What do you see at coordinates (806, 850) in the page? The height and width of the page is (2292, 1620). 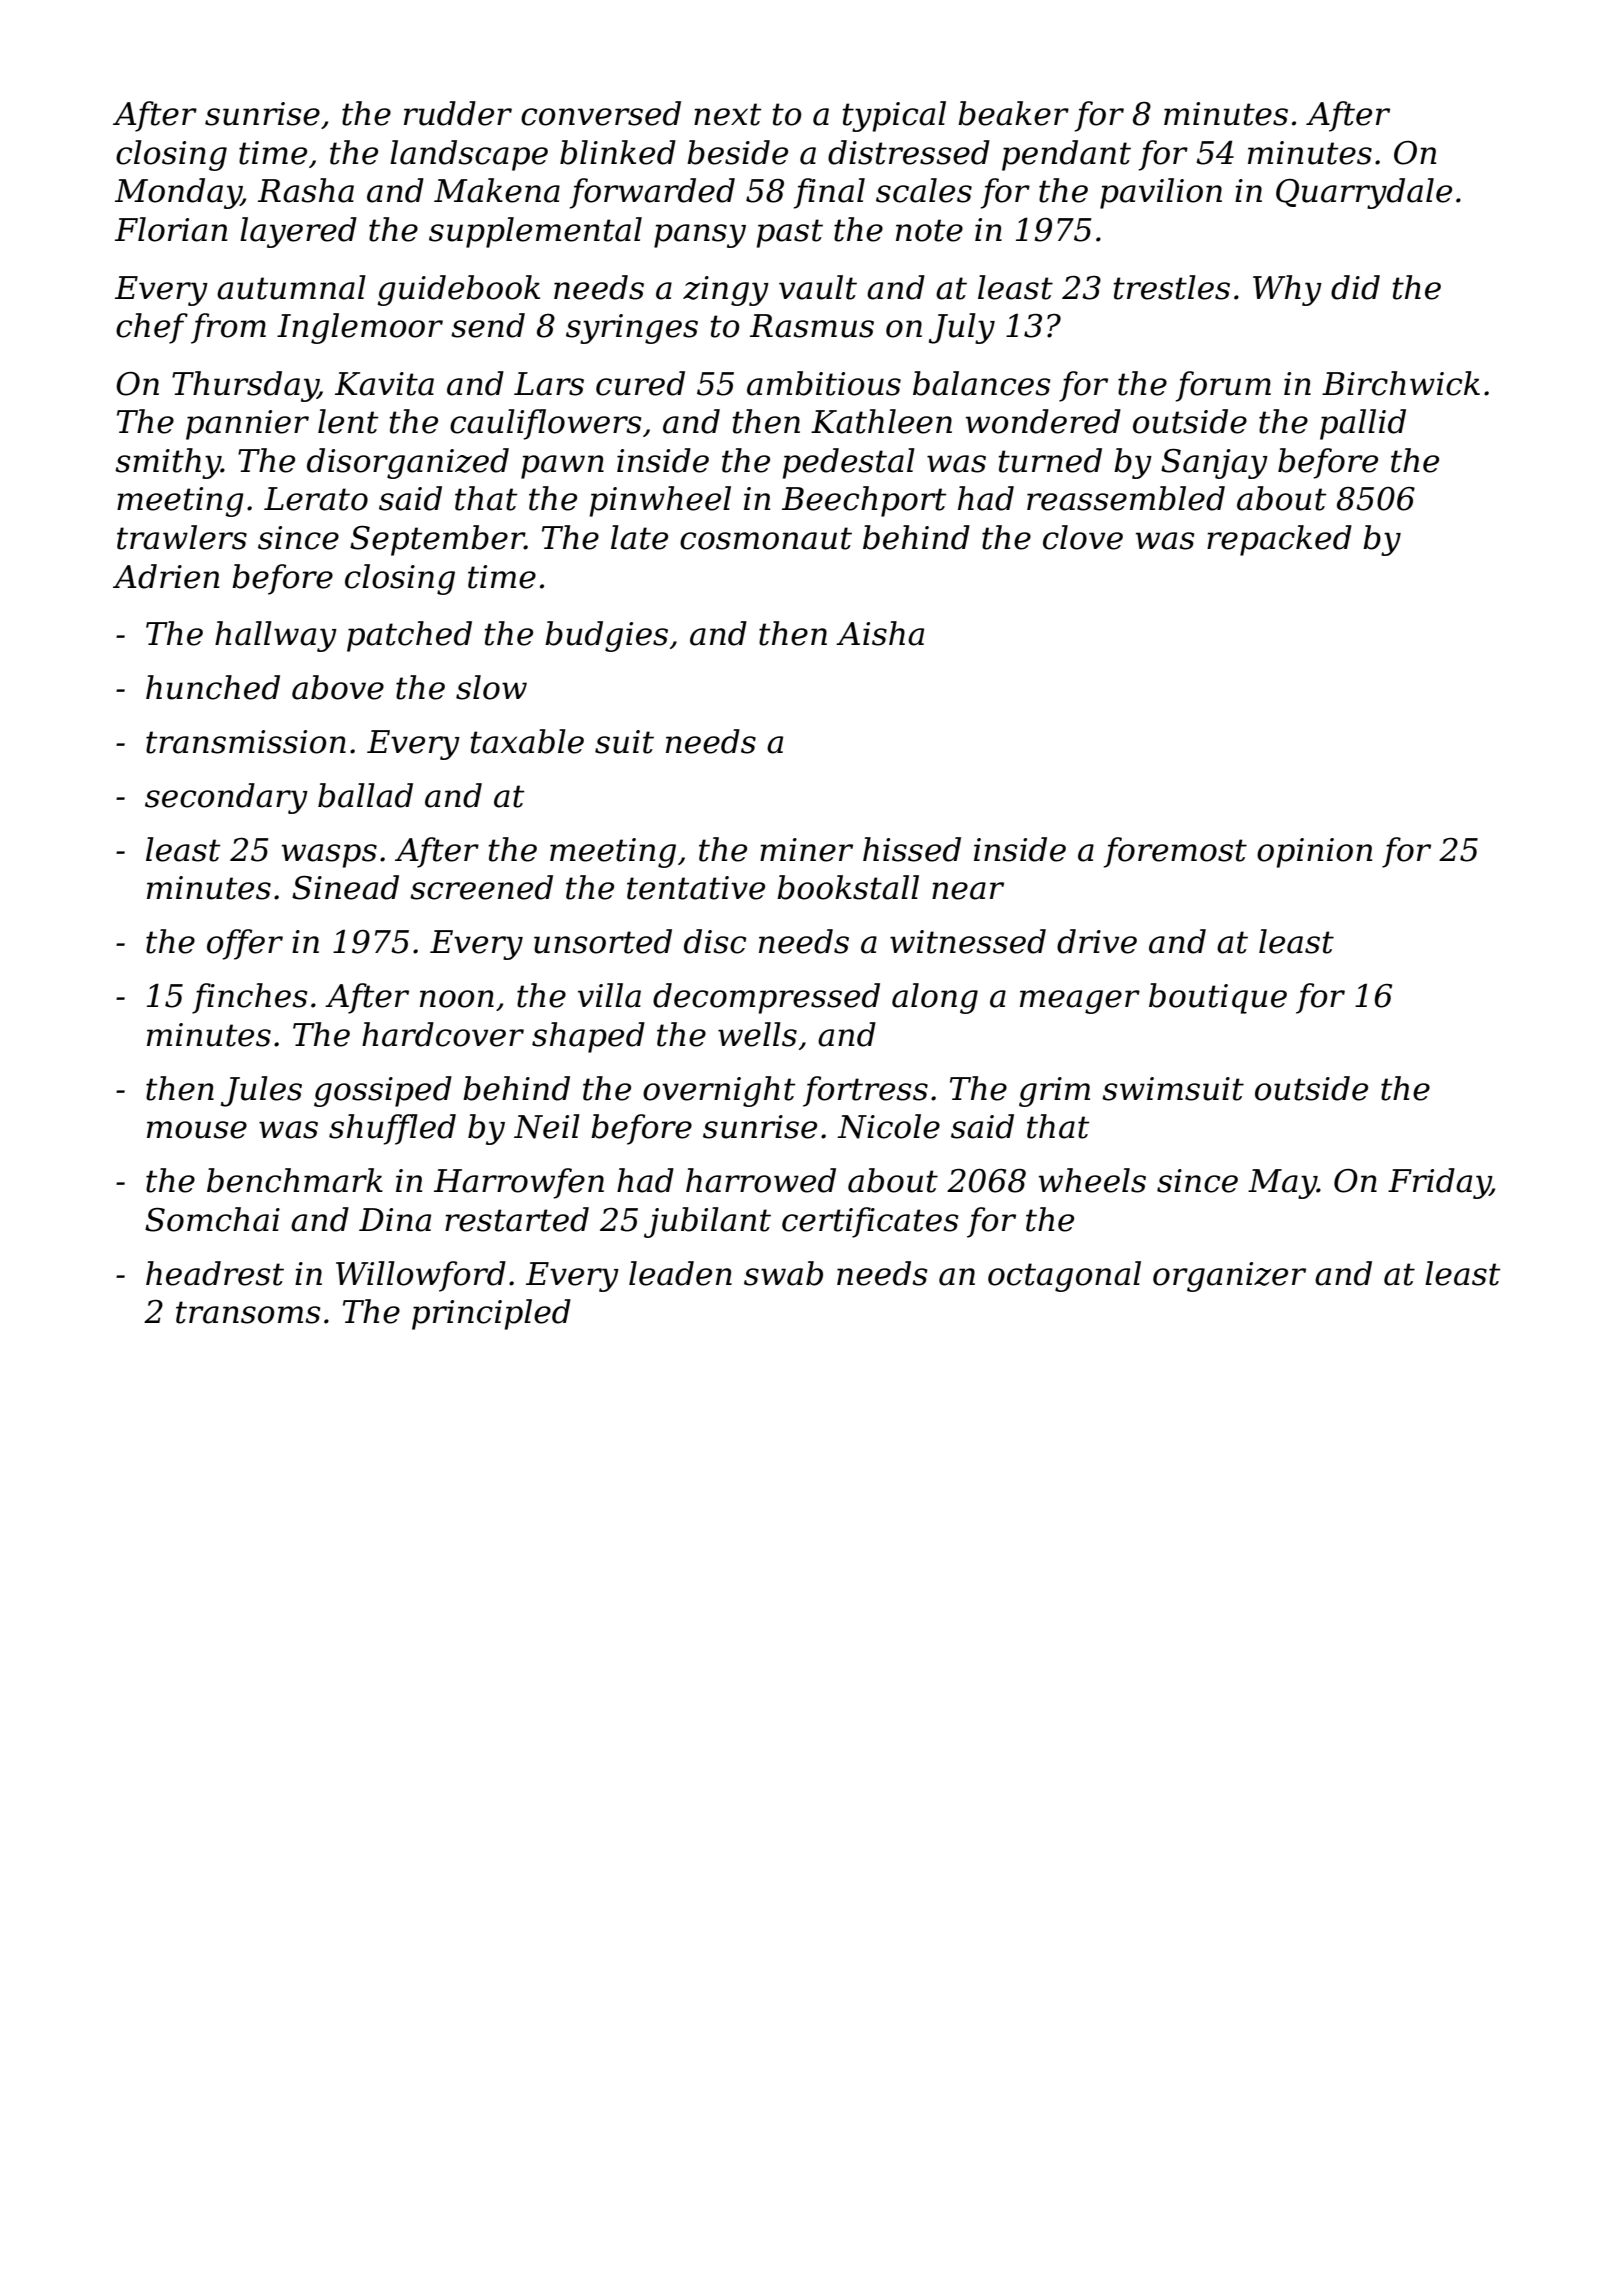 I see `miner` at bounding box center [806, 850].
